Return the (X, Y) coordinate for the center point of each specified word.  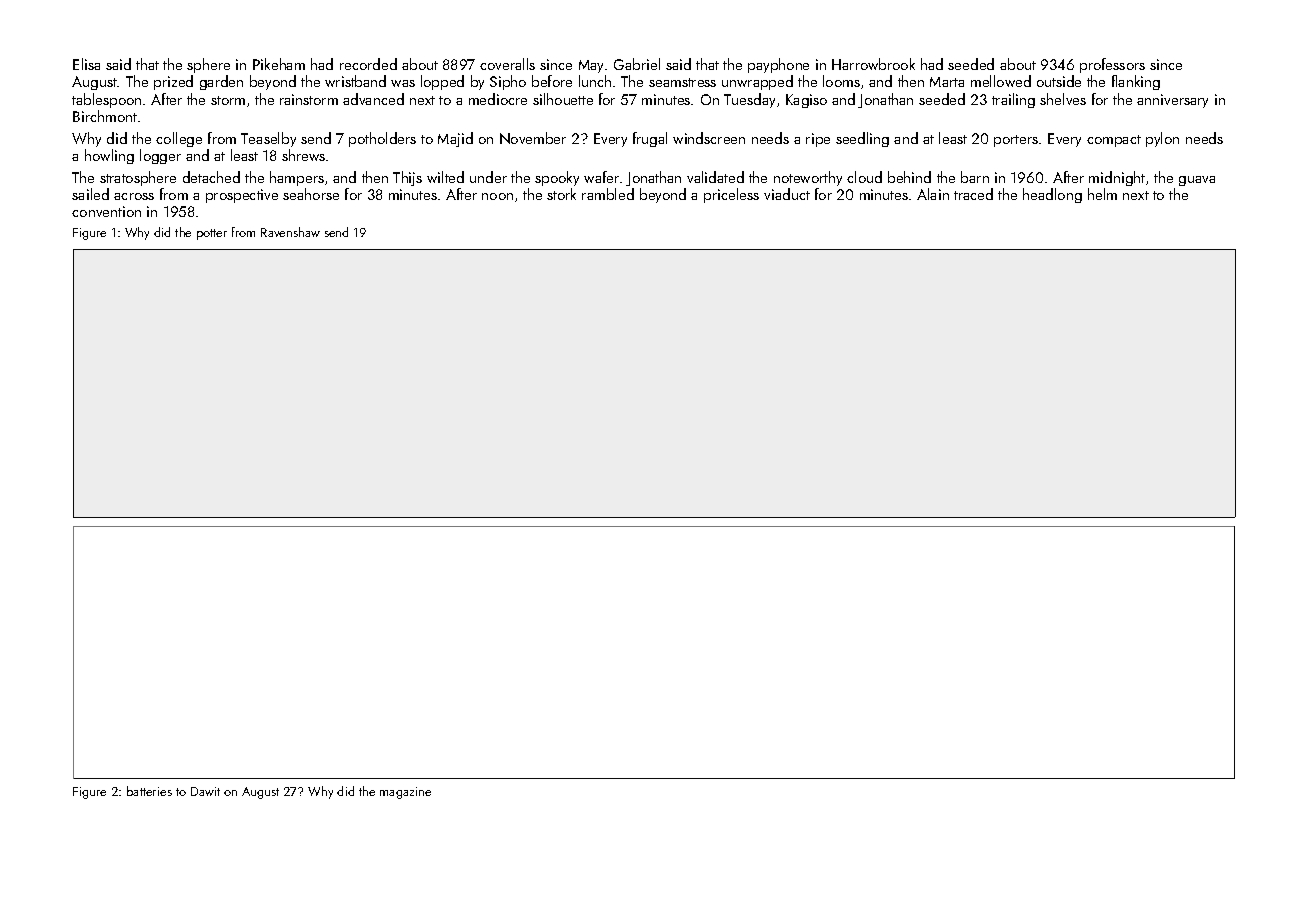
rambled (608, 194)
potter (212, 234)
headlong (1052, 195)
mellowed (1001, 81)
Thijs (407, 178)
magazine (405, 793)
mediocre (498, 99)
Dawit (205, 791)
